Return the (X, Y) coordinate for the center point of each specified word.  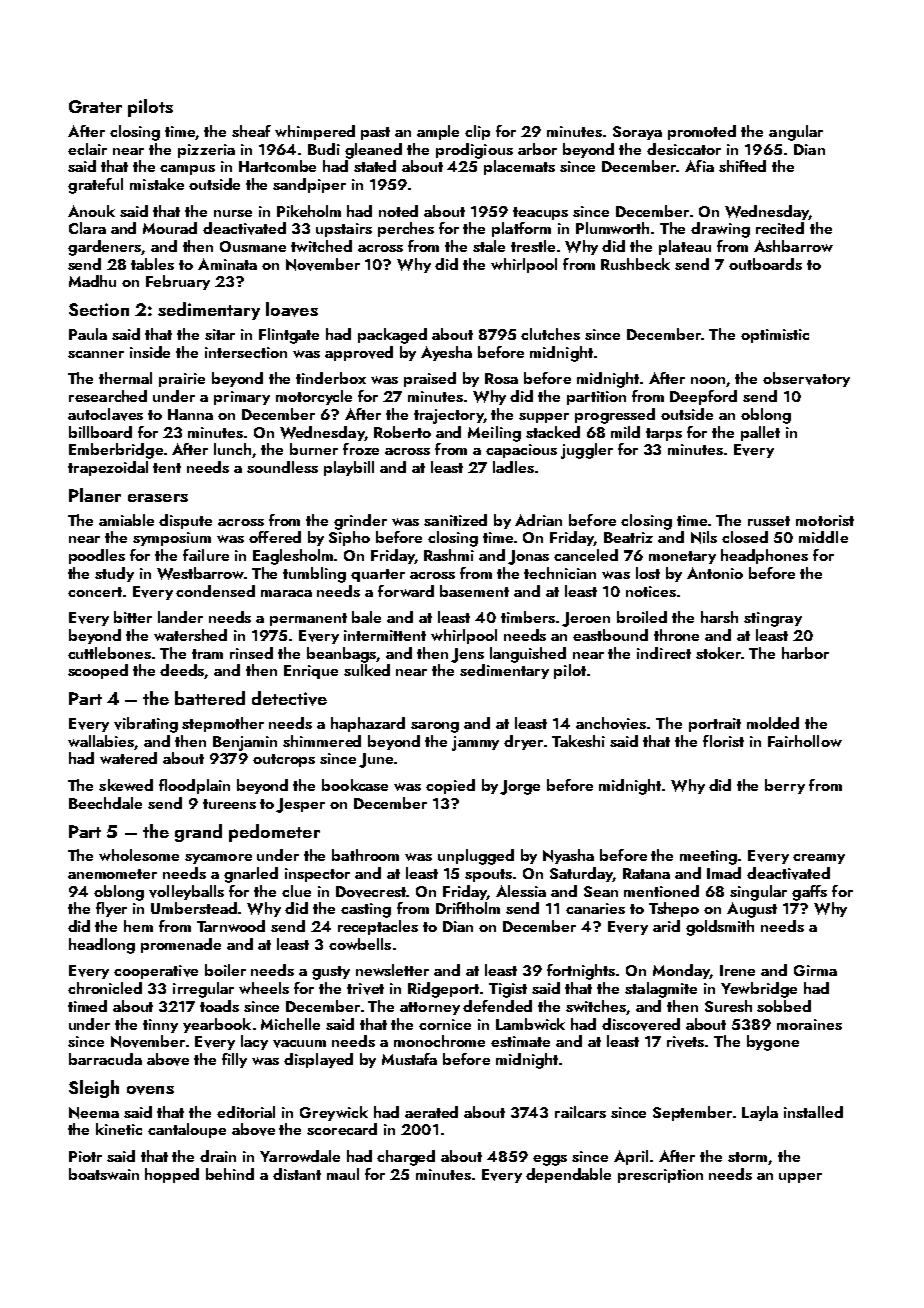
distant (297, 1174)
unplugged (476, 857)
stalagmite (661, 990)
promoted (702, 132)
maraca (286, 593)
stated (375, 166)
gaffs (809, 893)
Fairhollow (805, 741)
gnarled (251, 875)
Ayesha (446, 353)
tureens (229, 804)
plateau (685, 247)
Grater (95, 106)
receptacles (378, 927)
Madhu (92, 281)
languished (528, 655)
